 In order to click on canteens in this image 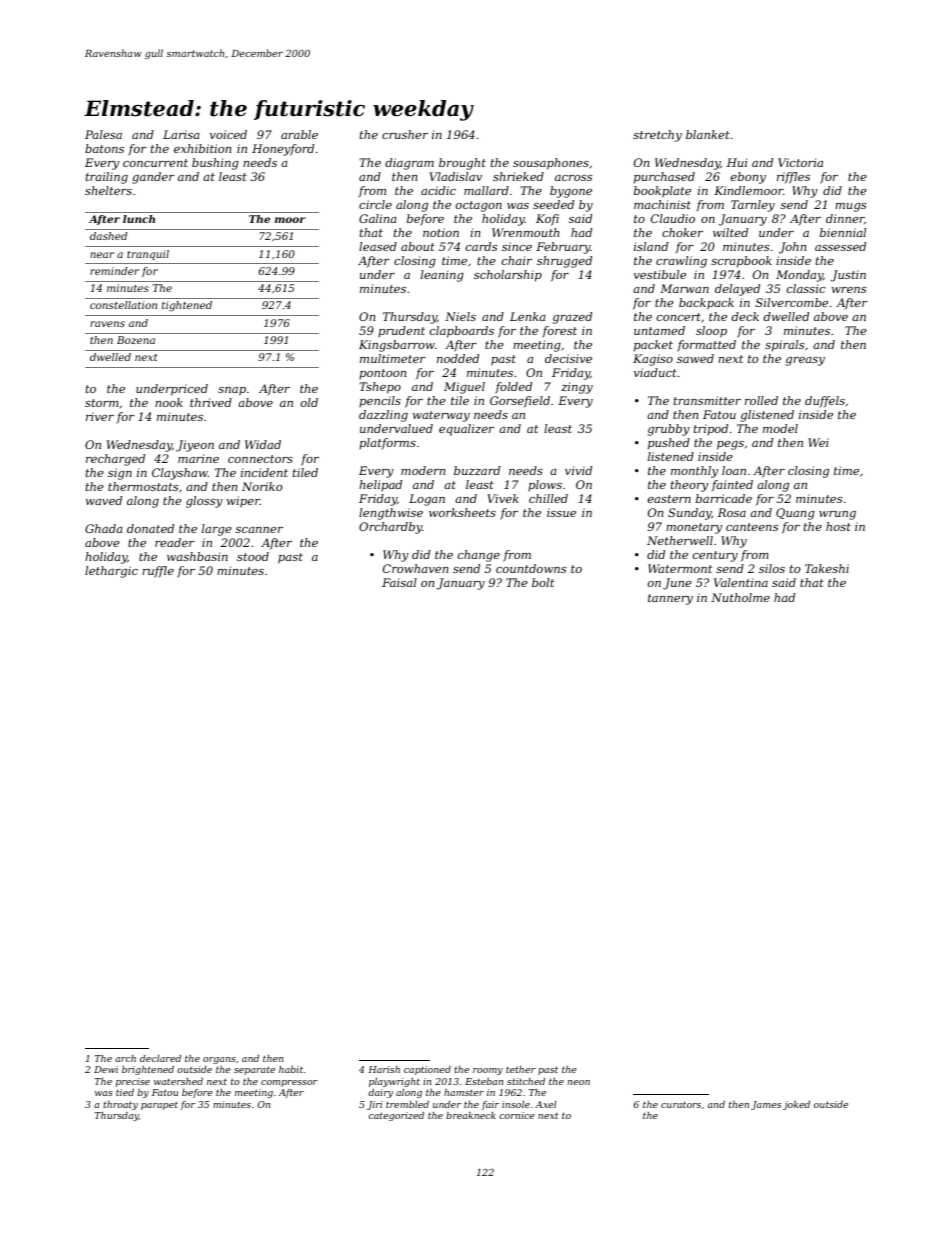, I will do `click(752, 527)`.
